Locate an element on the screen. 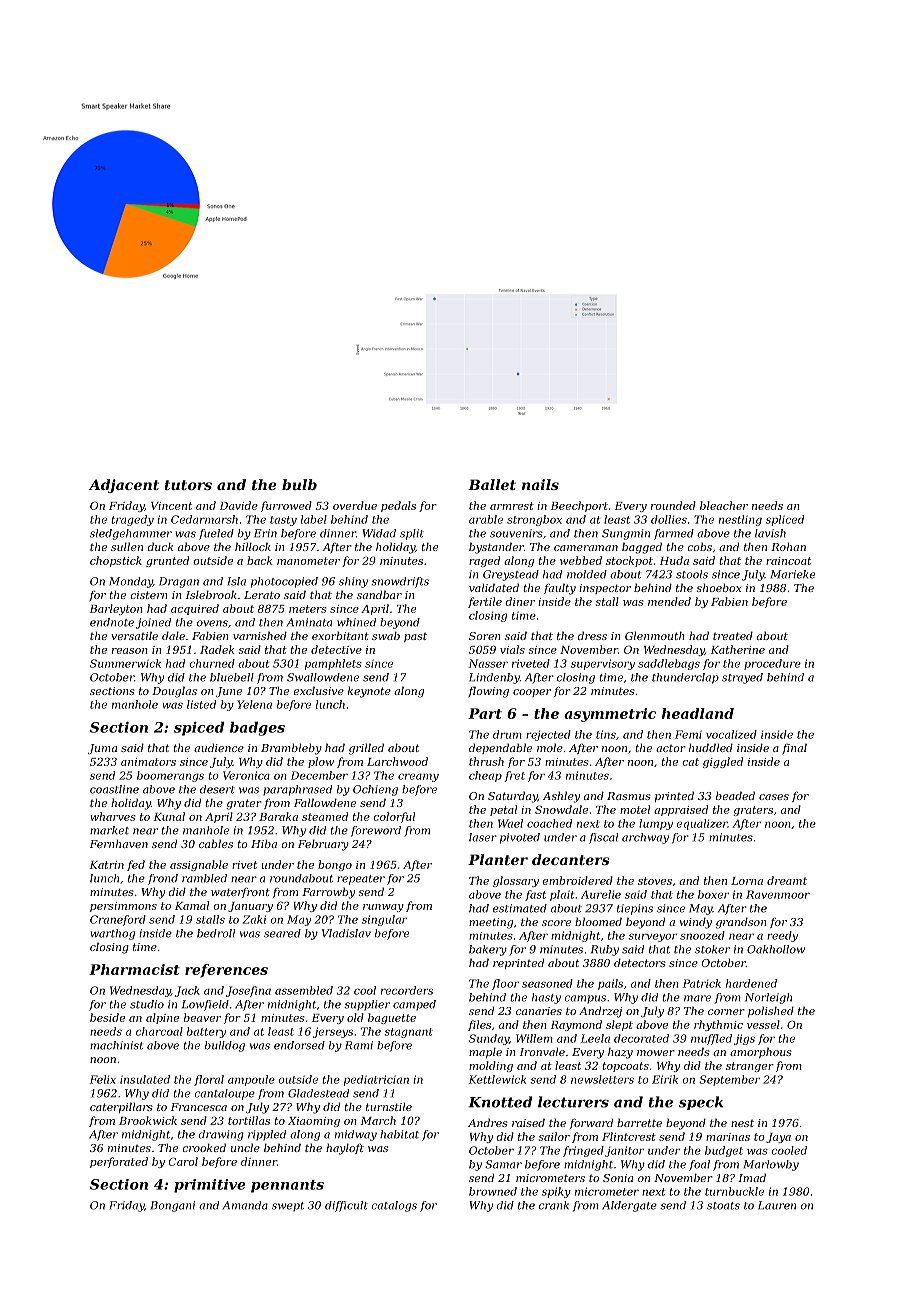 Image resolution: width=908 pixels, height=1316 pixels. bleacher is located at coordinates (724, 505).
